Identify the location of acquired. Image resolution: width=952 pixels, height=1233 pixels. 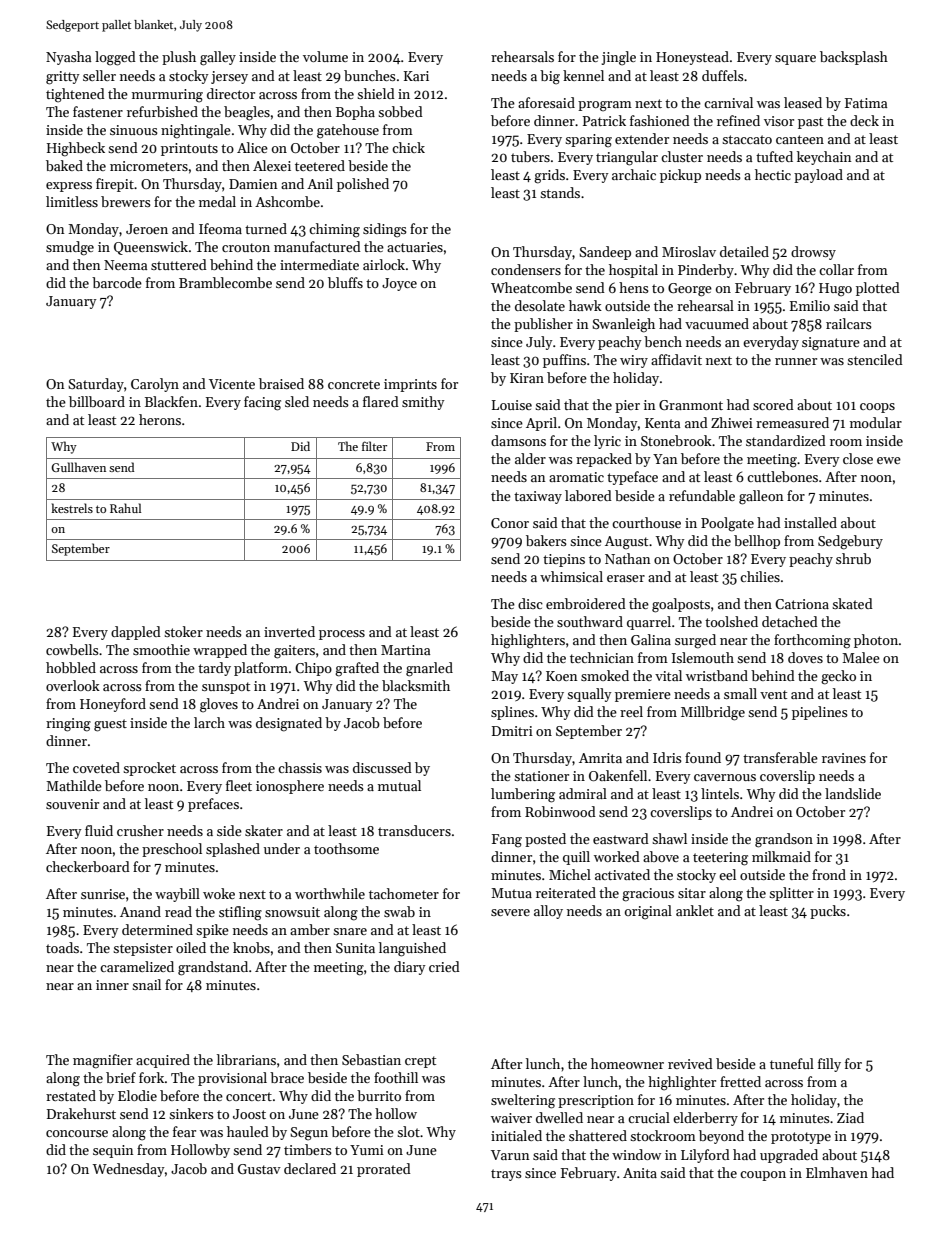
(163, 1061).
